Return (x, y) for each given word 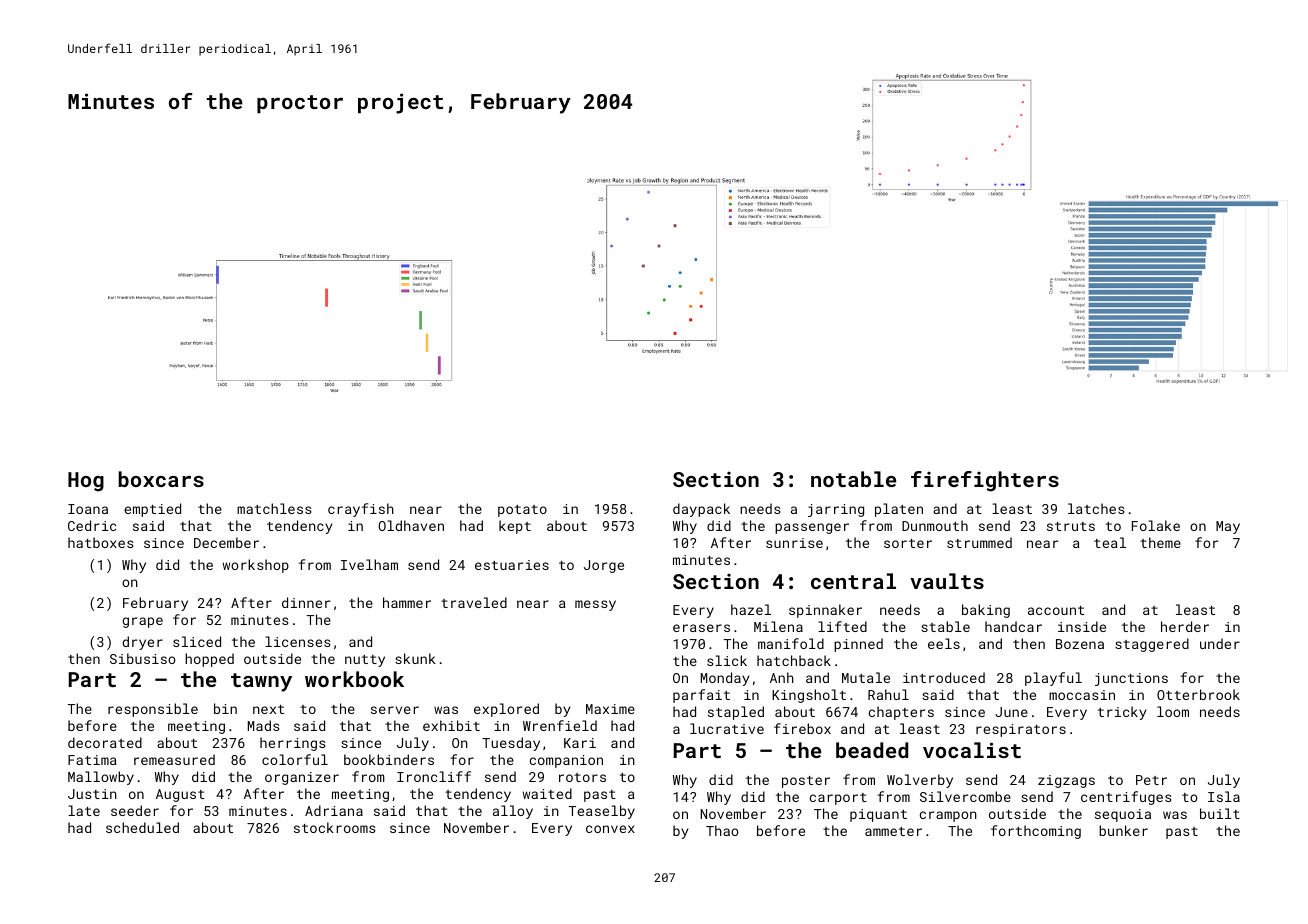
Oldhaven (411, 525)
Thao (722, 830)
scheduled (142, 827)
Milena (778, 626)
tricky (1122, 713)
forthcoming (1036, 832)
